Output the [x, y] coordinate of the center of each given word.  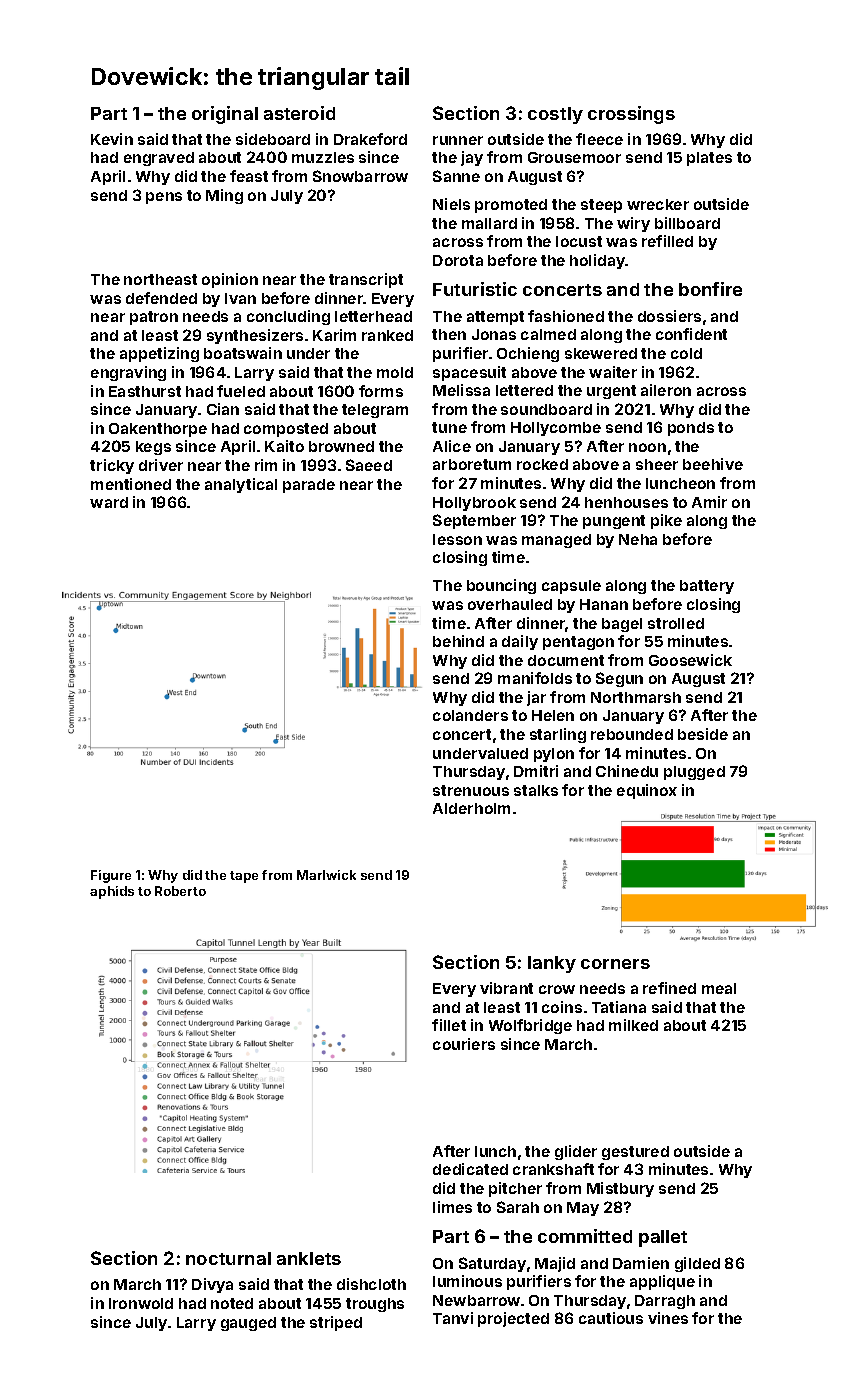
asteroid [299, 113]
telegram [375, 411]
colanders [470, 715]
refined [669, 988]
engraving [128, 373]
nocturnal [228, 1258]
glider [576, 1152]
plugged [694, 773]
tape [244, 877]
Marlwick [326, 875]
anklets [309, 1258]
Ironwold [141, 1303]
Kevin [112, 139]
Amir [709, 502]
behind [458, 641]
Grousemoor [574, 157]
